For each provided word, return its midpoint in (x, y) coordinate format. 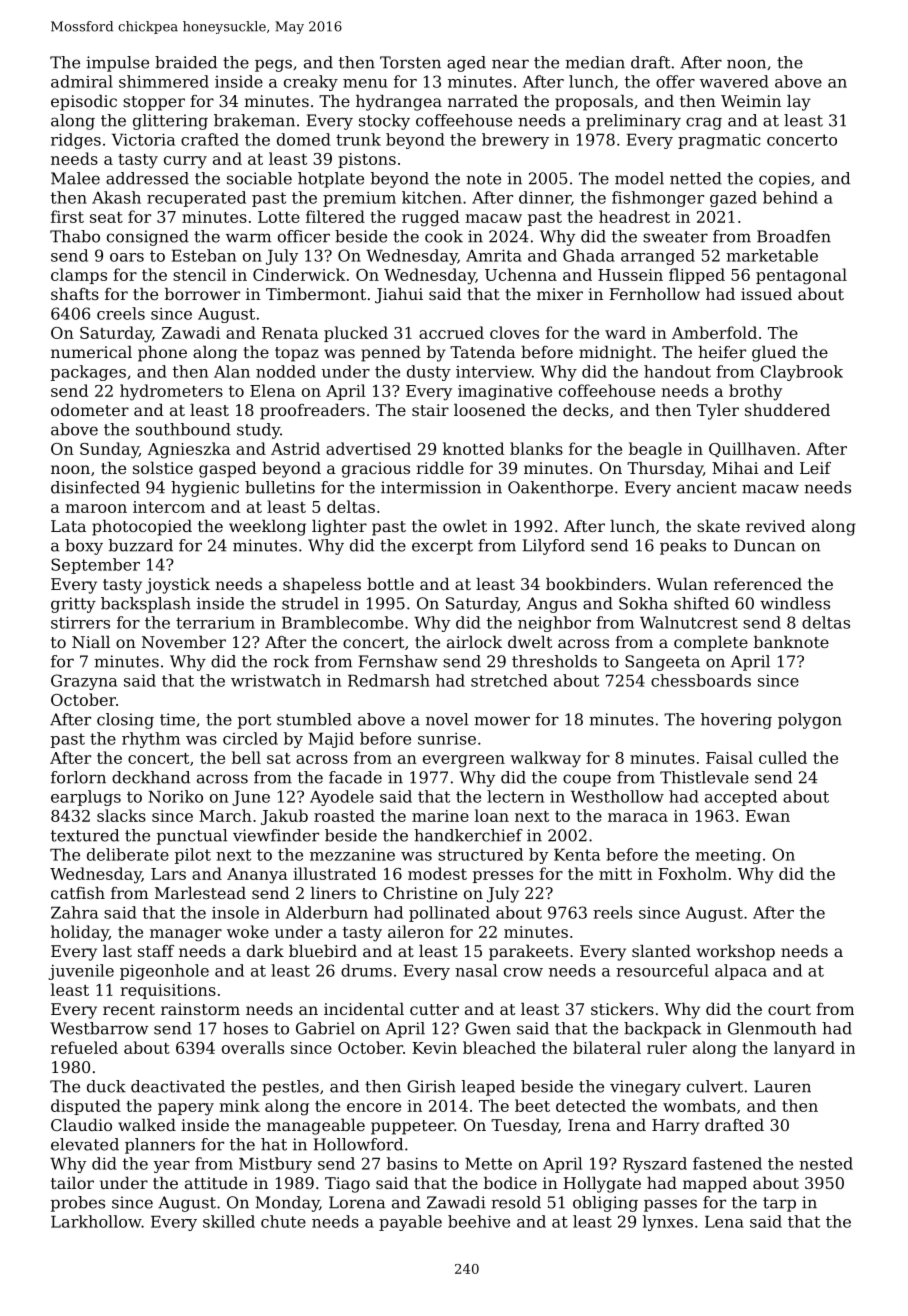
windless (795, 603)
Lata (68, 526)
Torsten (410, 62)
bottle (390, 584)
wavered (734, 81)
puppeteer (412, 1127)
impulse (117, 64)
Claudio (81, 1125)
